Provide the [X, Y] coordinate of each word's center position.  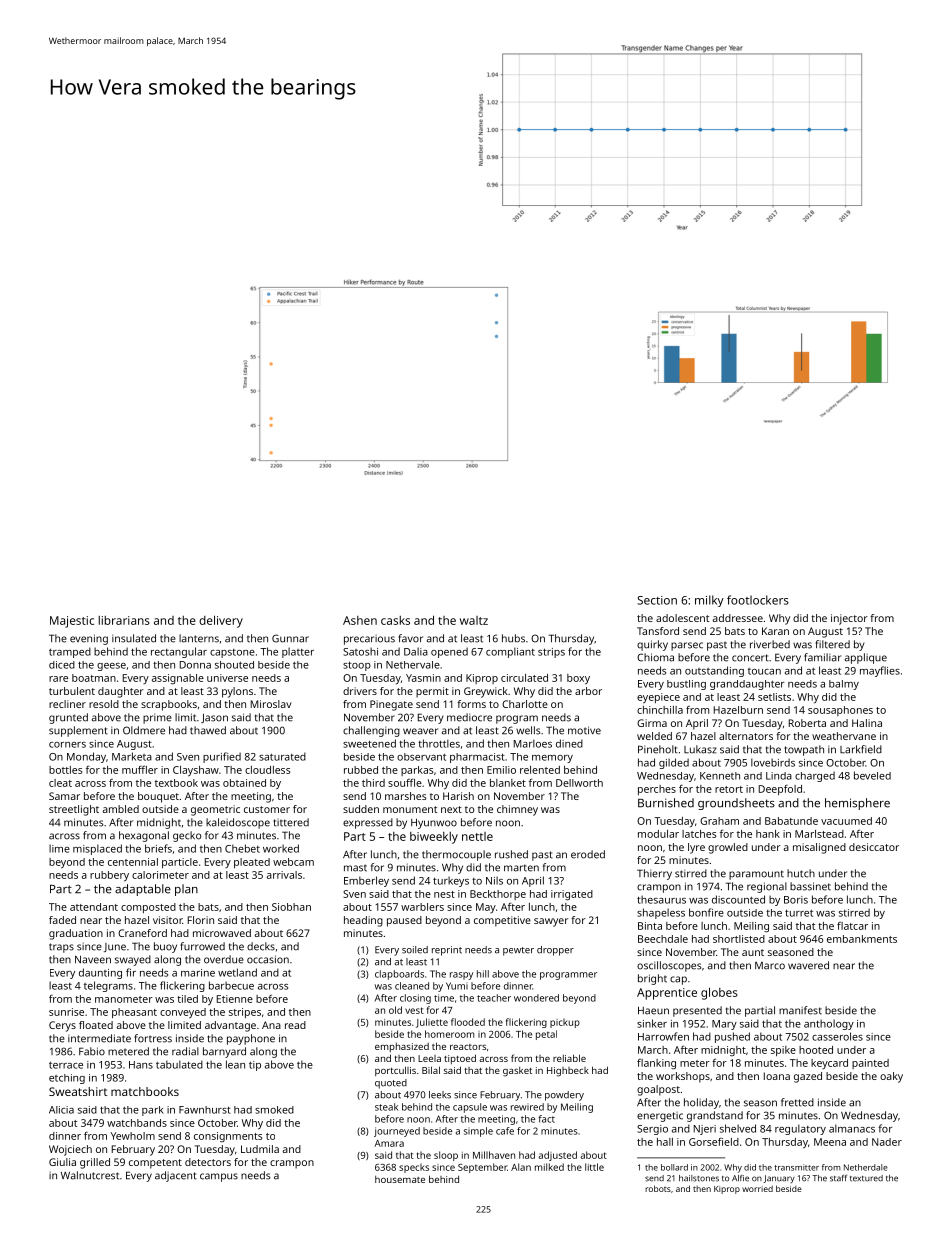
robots [658, 1188]
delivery [221, 621]
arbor [588, 691]
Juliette [432, 1023]
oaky [891, 1077]
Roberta [807, 723]
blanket [508, 783]
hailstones [699, 1178]
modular [658, 834]
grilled [95, 1163]
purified [222, 757]
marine [198, 973]
